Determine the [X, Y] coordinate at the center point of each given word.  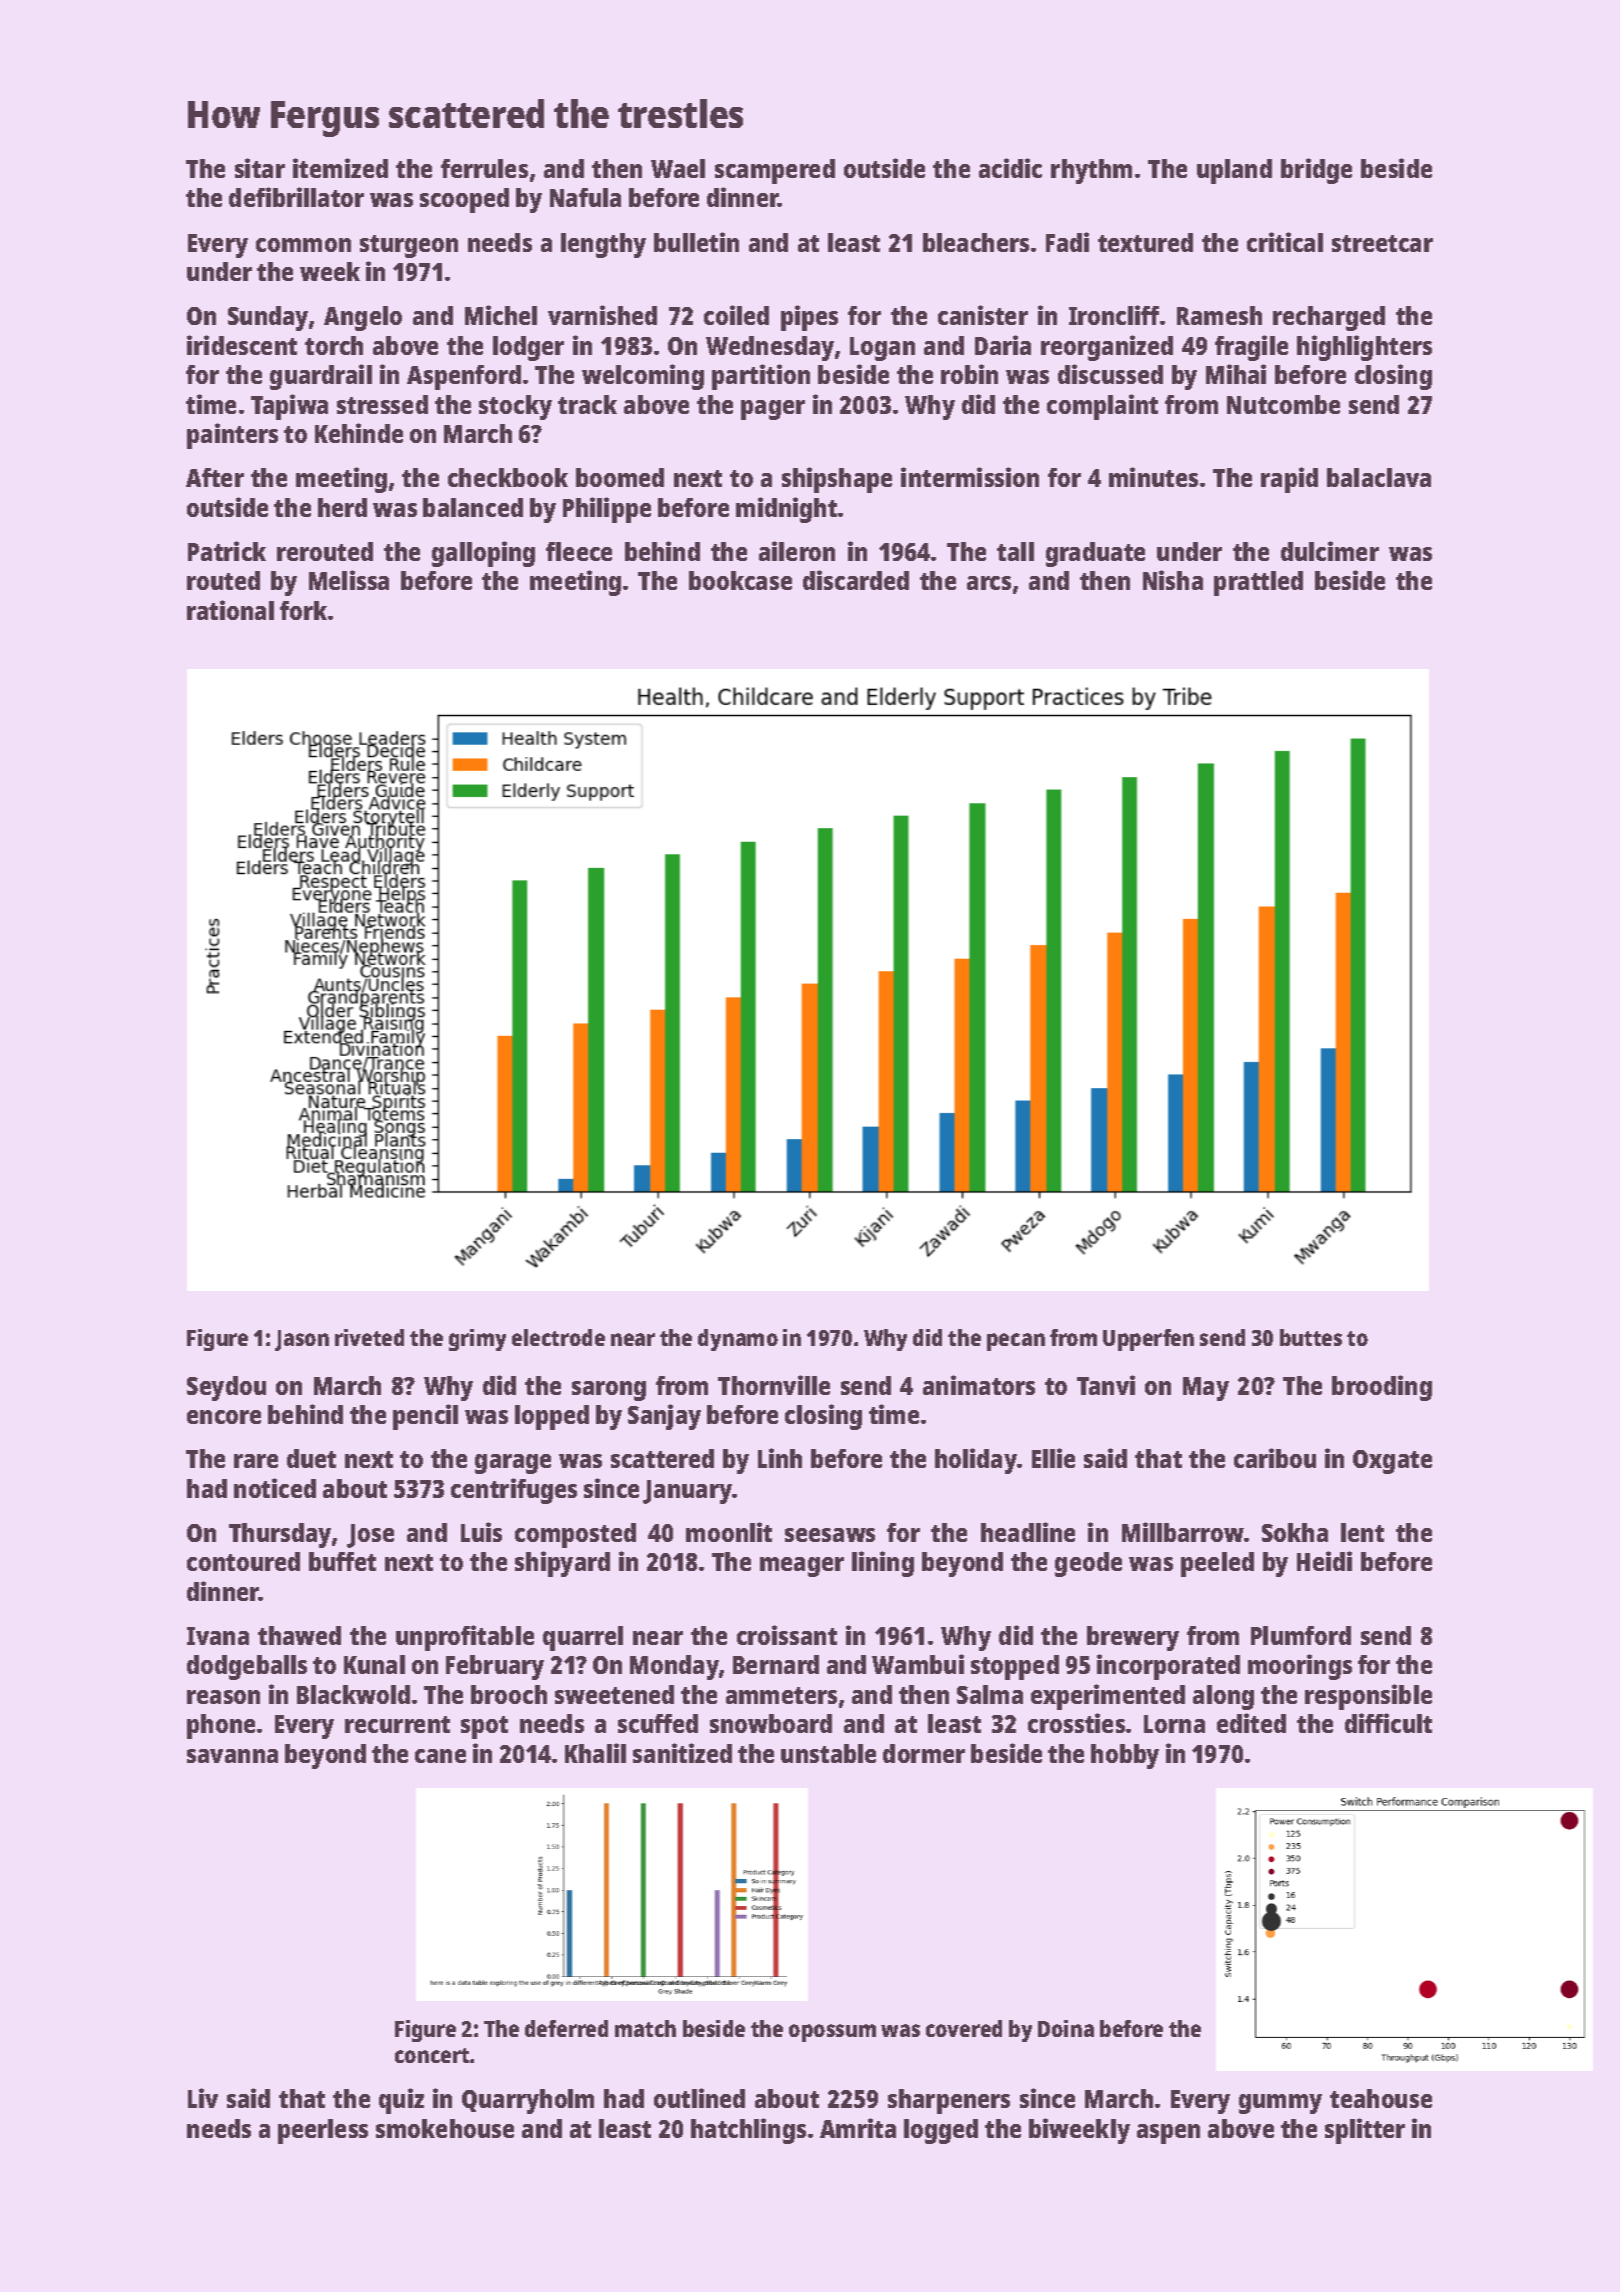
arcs [989, 583]
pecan [1016, 1342]
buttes [1311, 1337]
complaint [1102, 407]
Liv [203, 2098]
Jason [302, 1340]
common [303, 245]
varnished [602, 315]
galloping [483, 554]
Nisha [1173, 580]
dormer [924, 1753]
